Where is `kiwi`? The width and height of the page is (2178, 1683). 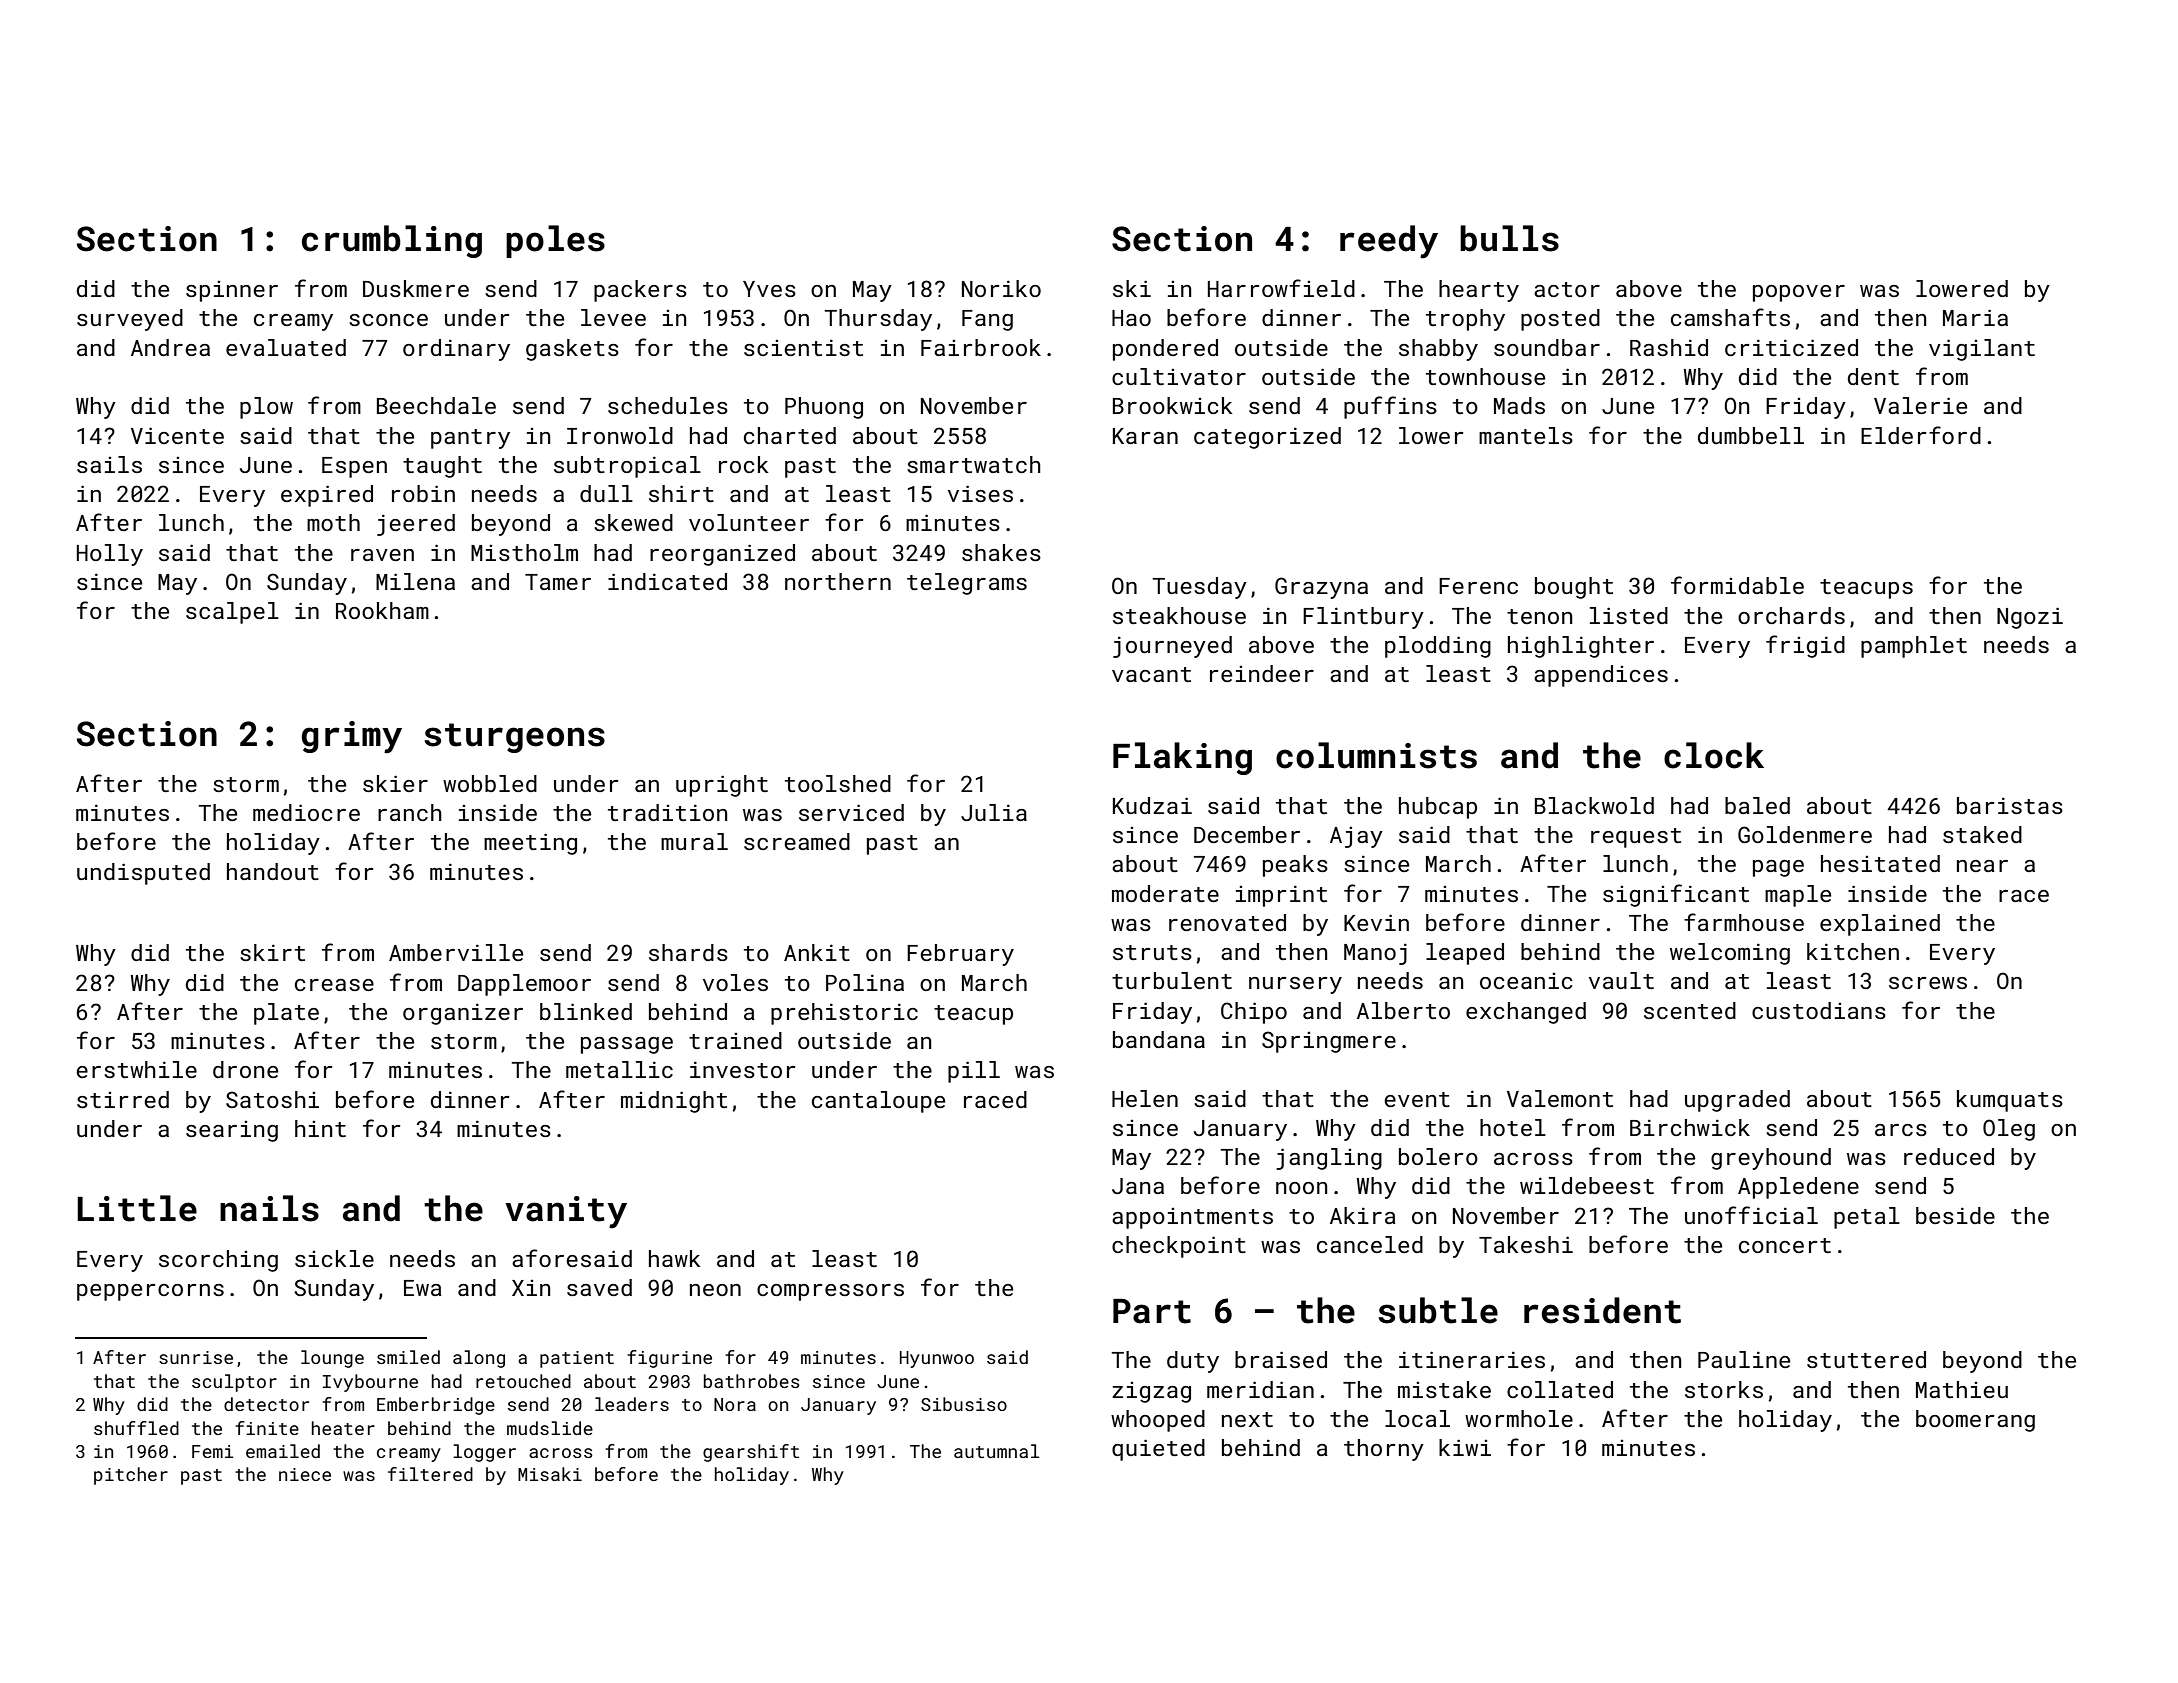
kiwi is located at coordinates (1465, 1447).
